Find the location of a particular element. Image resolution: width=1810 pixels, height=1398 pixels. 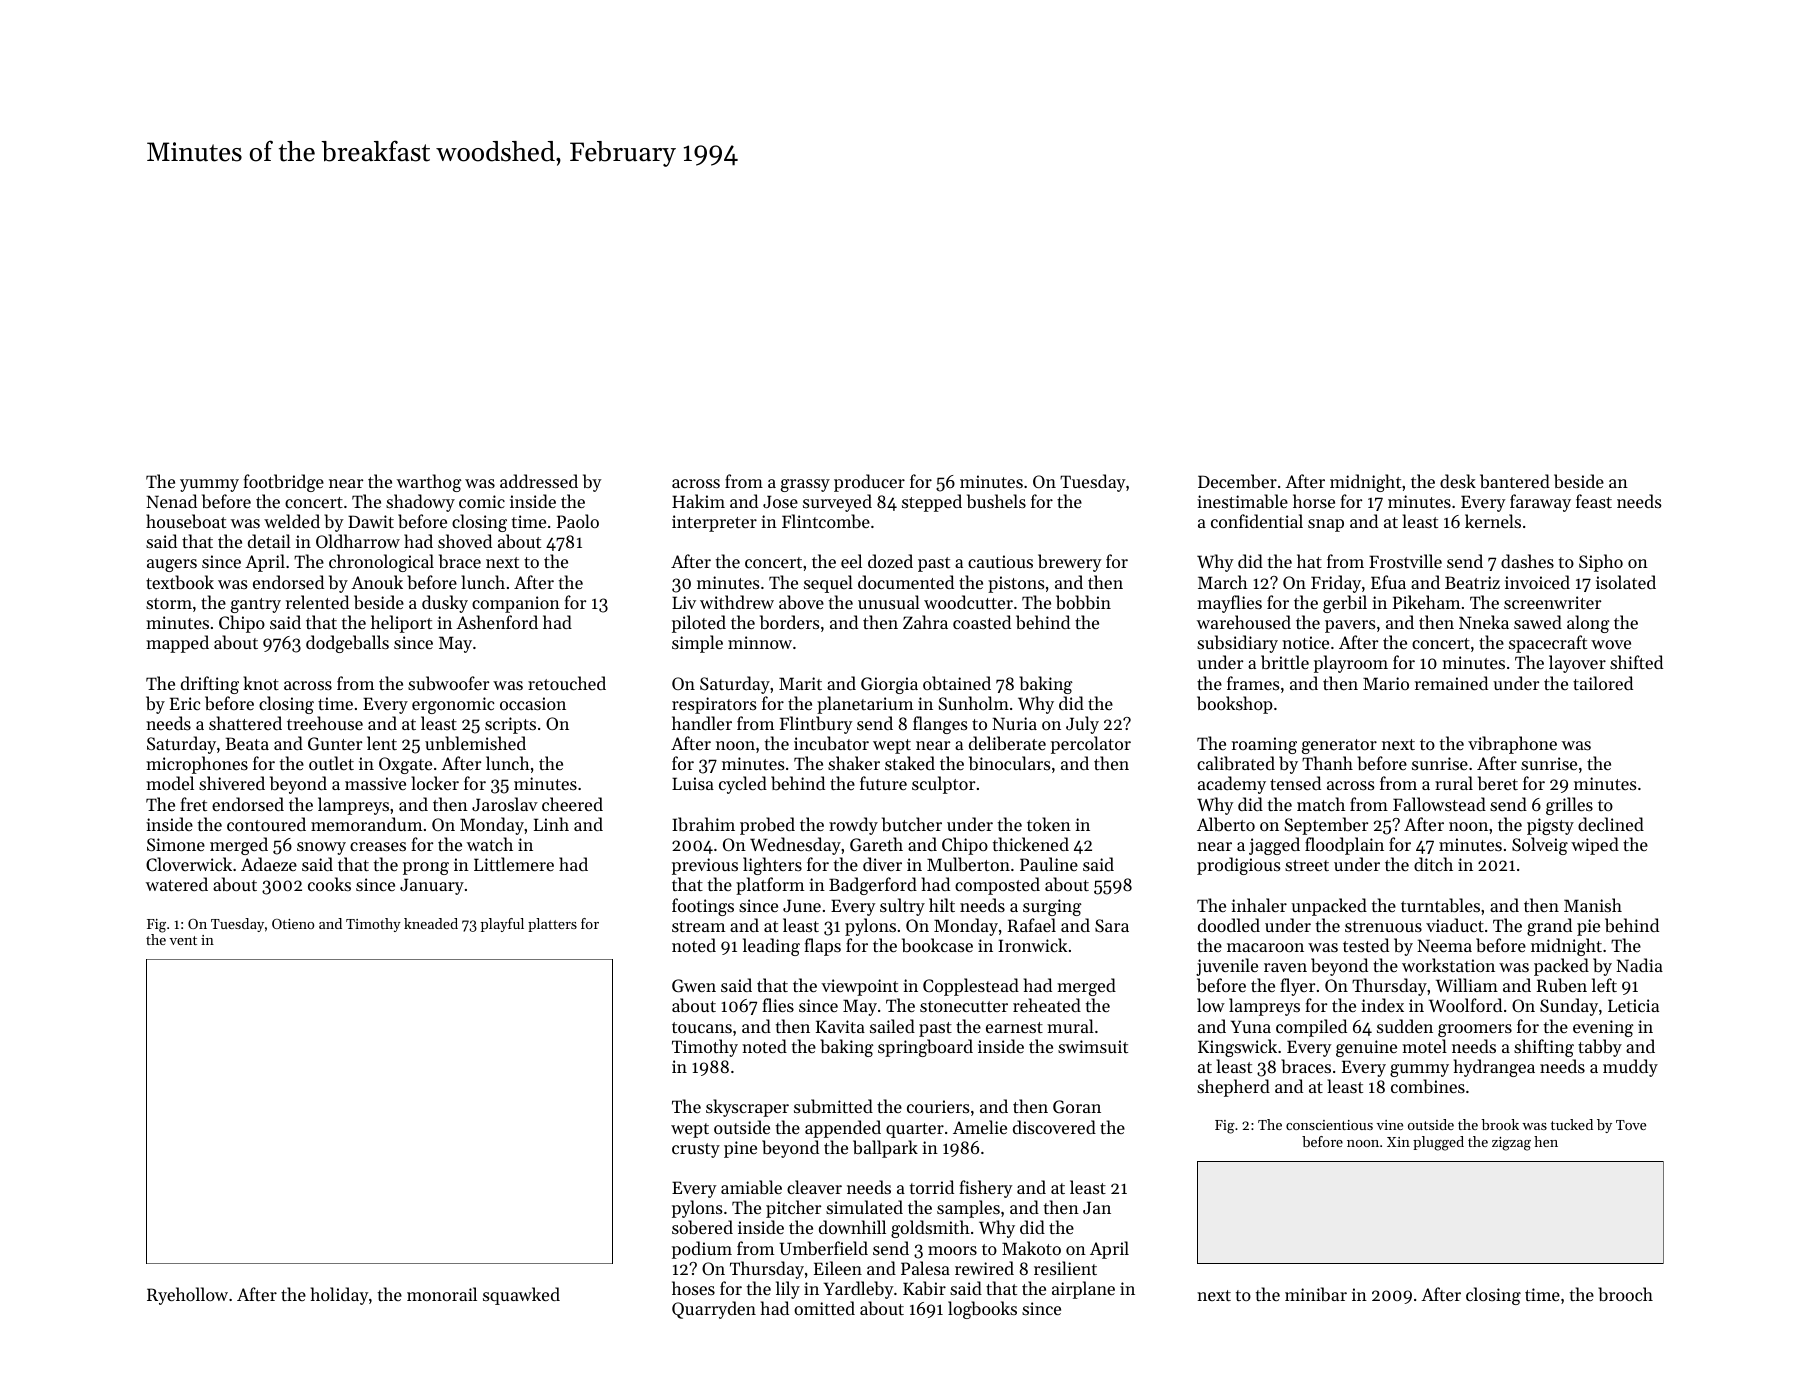

warehoused is located at coordinates (1244, 622).
